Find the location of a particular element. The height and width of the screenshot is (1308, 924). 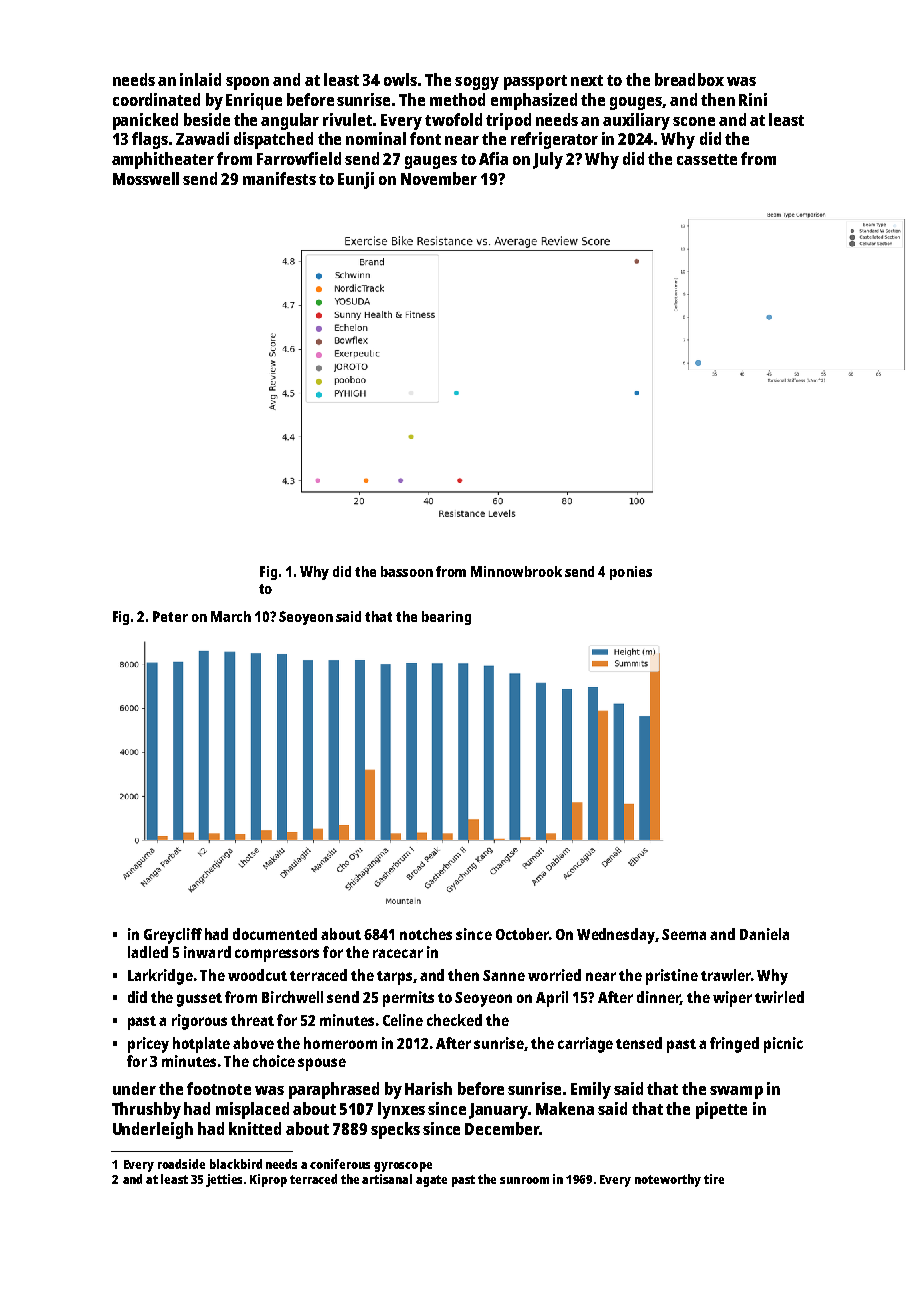

Mosswell is located at coordinates (146, 178).
